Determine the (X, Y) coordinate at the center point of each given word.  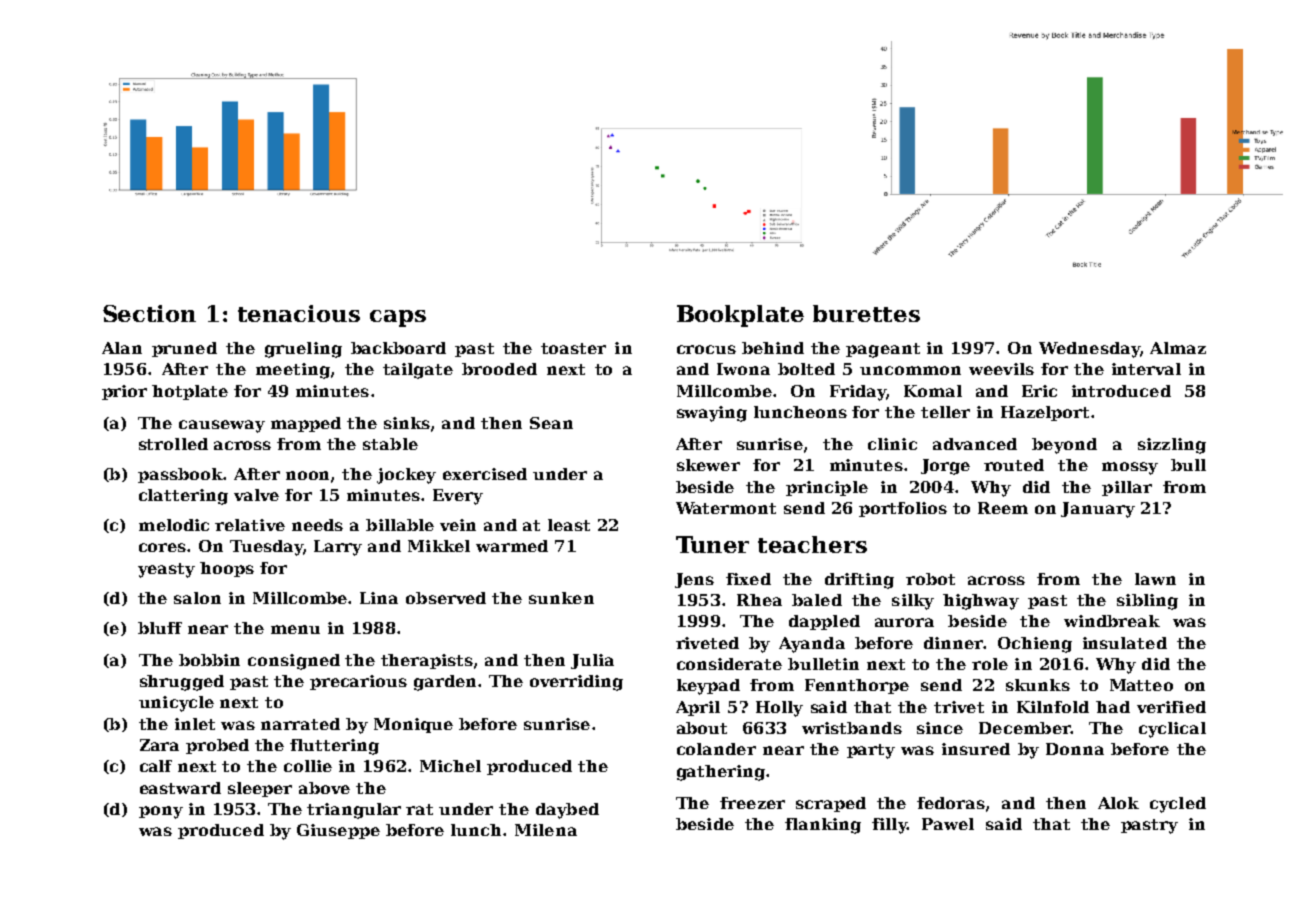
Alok (1118, 803)
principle (827, 488)
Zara (159, 745)
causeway (222, 426)
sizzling (1172, 446)
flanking (823, 826)
